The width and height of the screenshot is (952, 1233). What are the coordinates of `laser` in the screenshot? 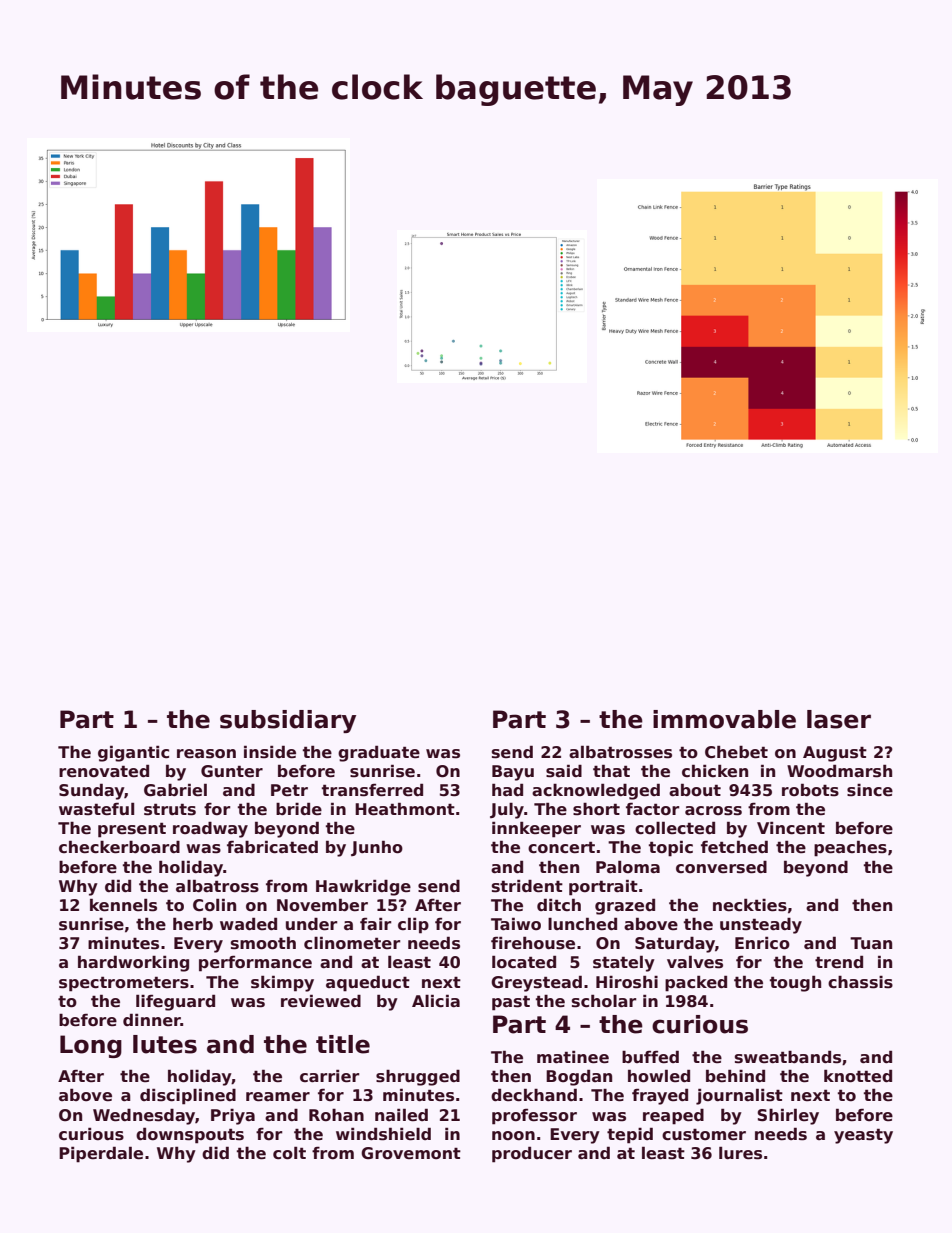 It's located at (839, 719).
